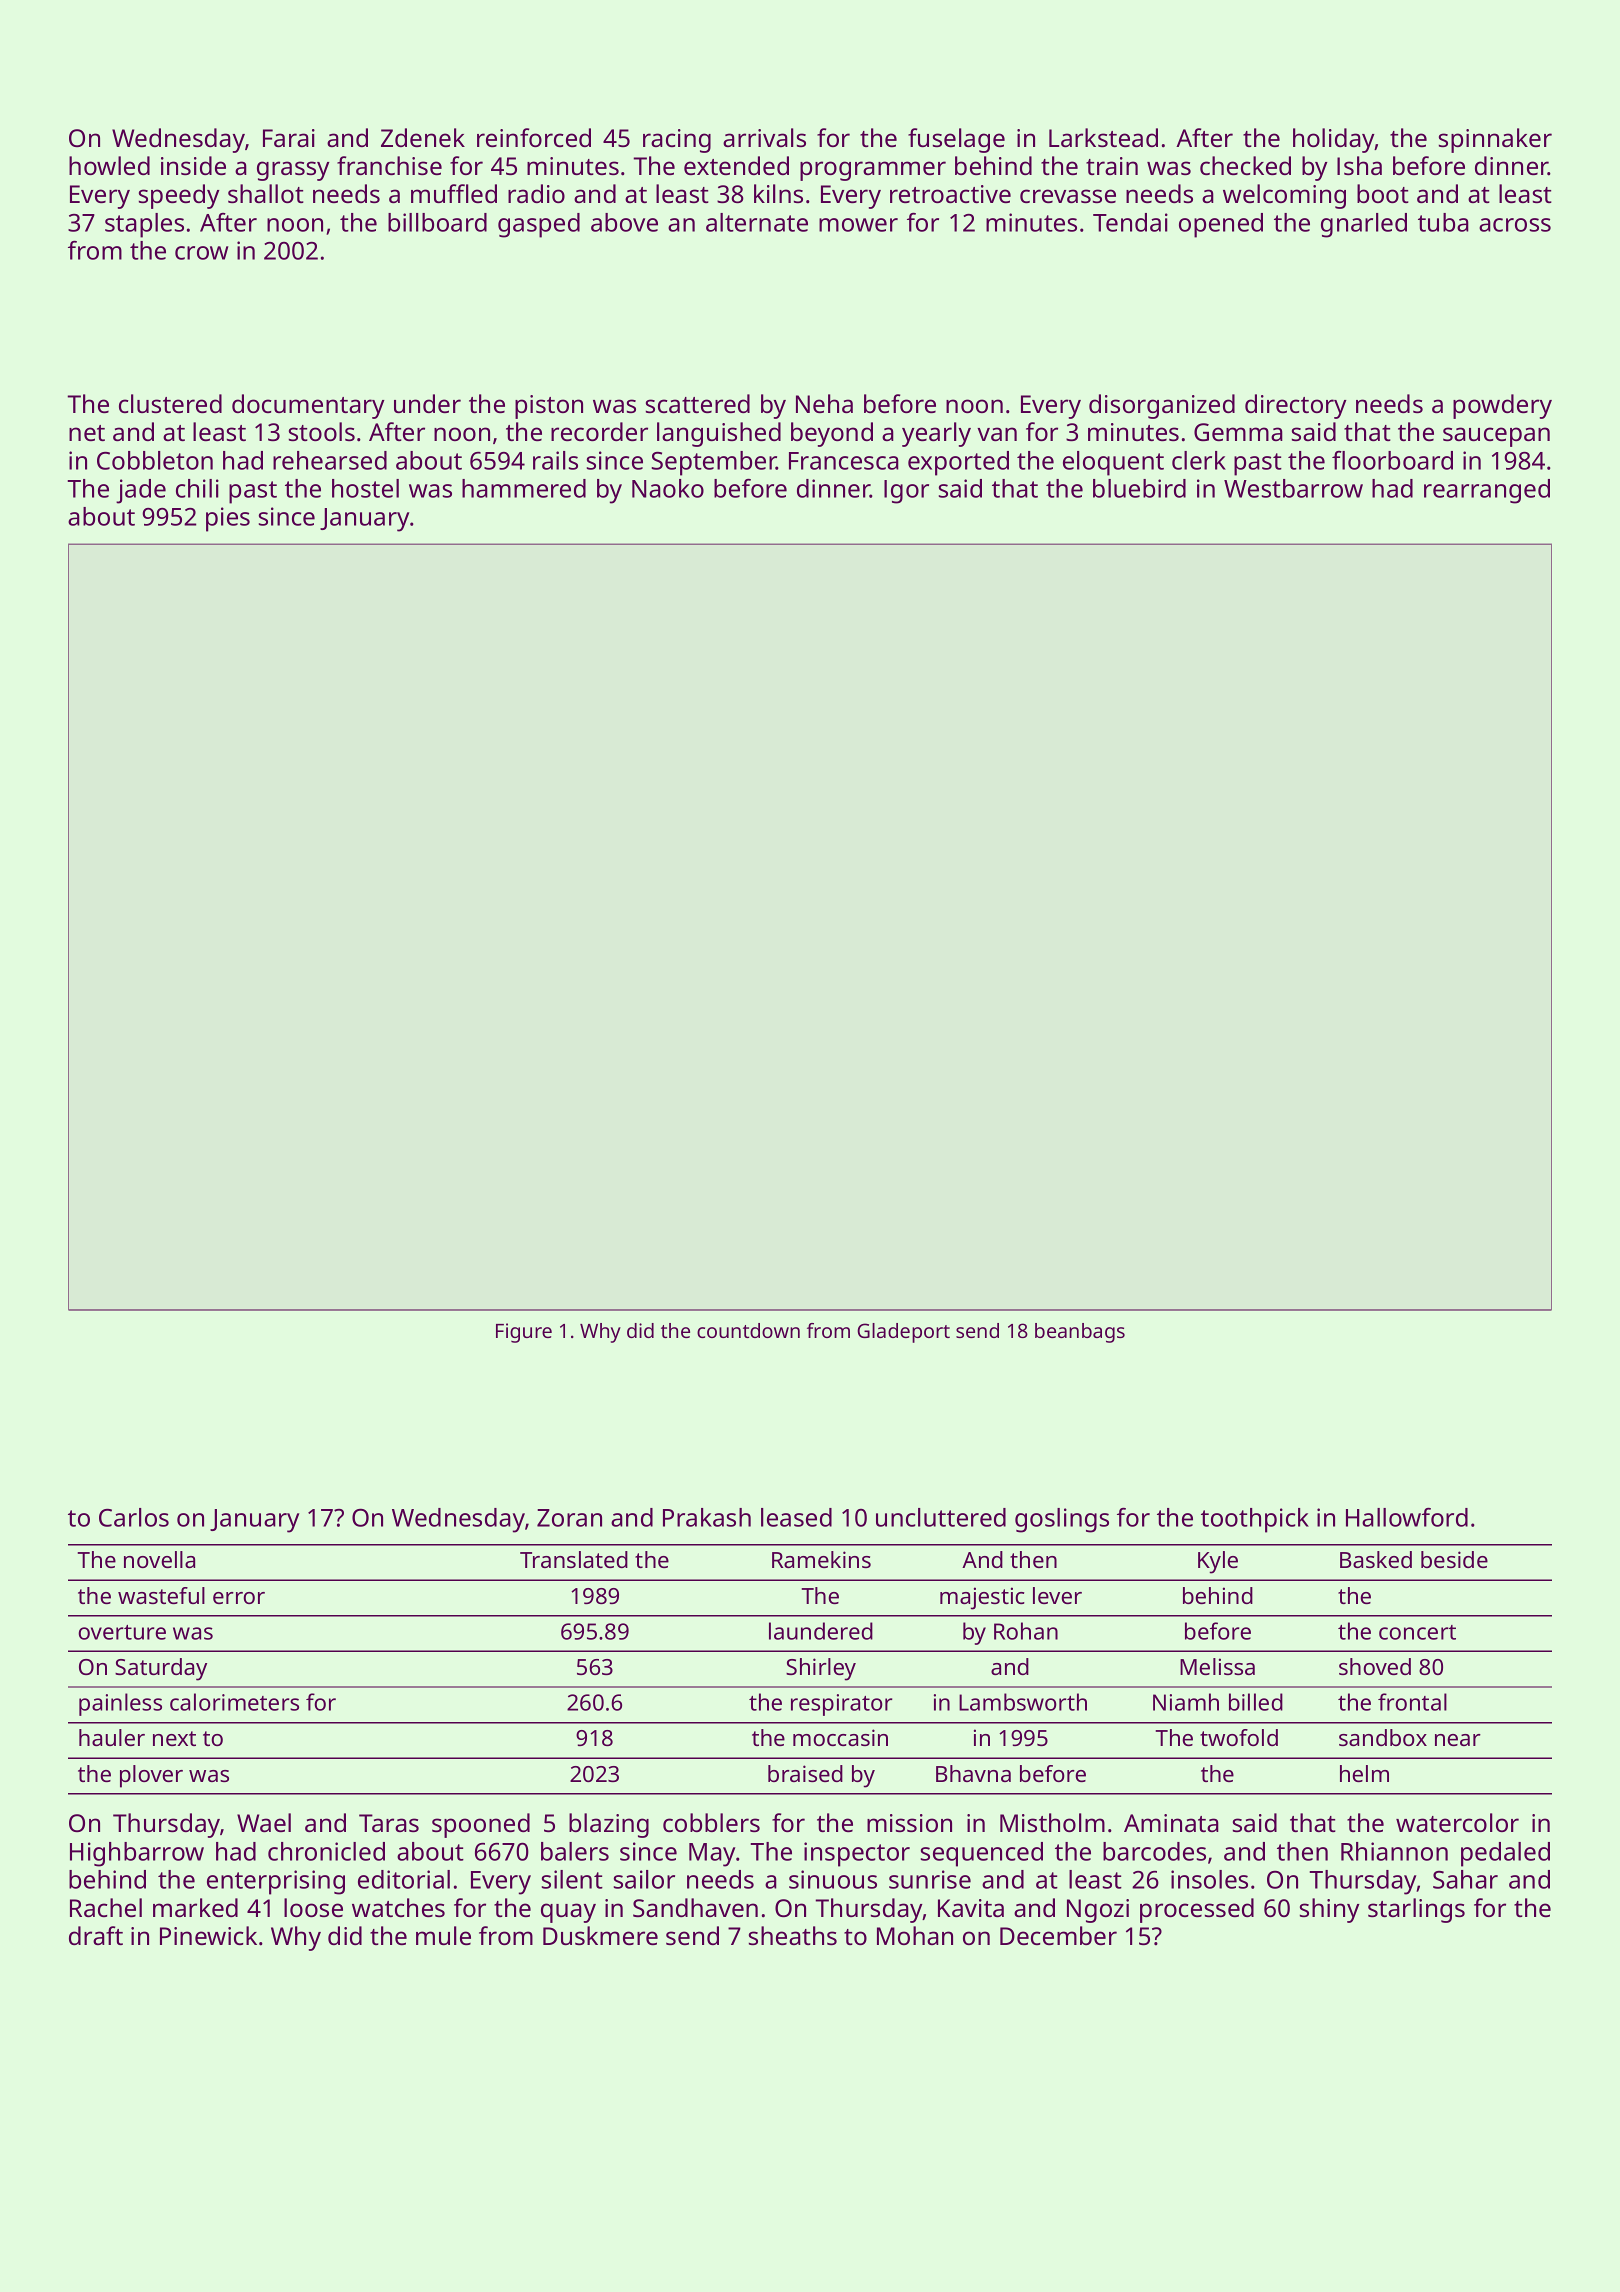 The height and width of the screenshot is (2292, 1620). What do you see at coordinates (748, 1330) in the screenshot?
I see `countdown` at bounding box center [748, 1330].
